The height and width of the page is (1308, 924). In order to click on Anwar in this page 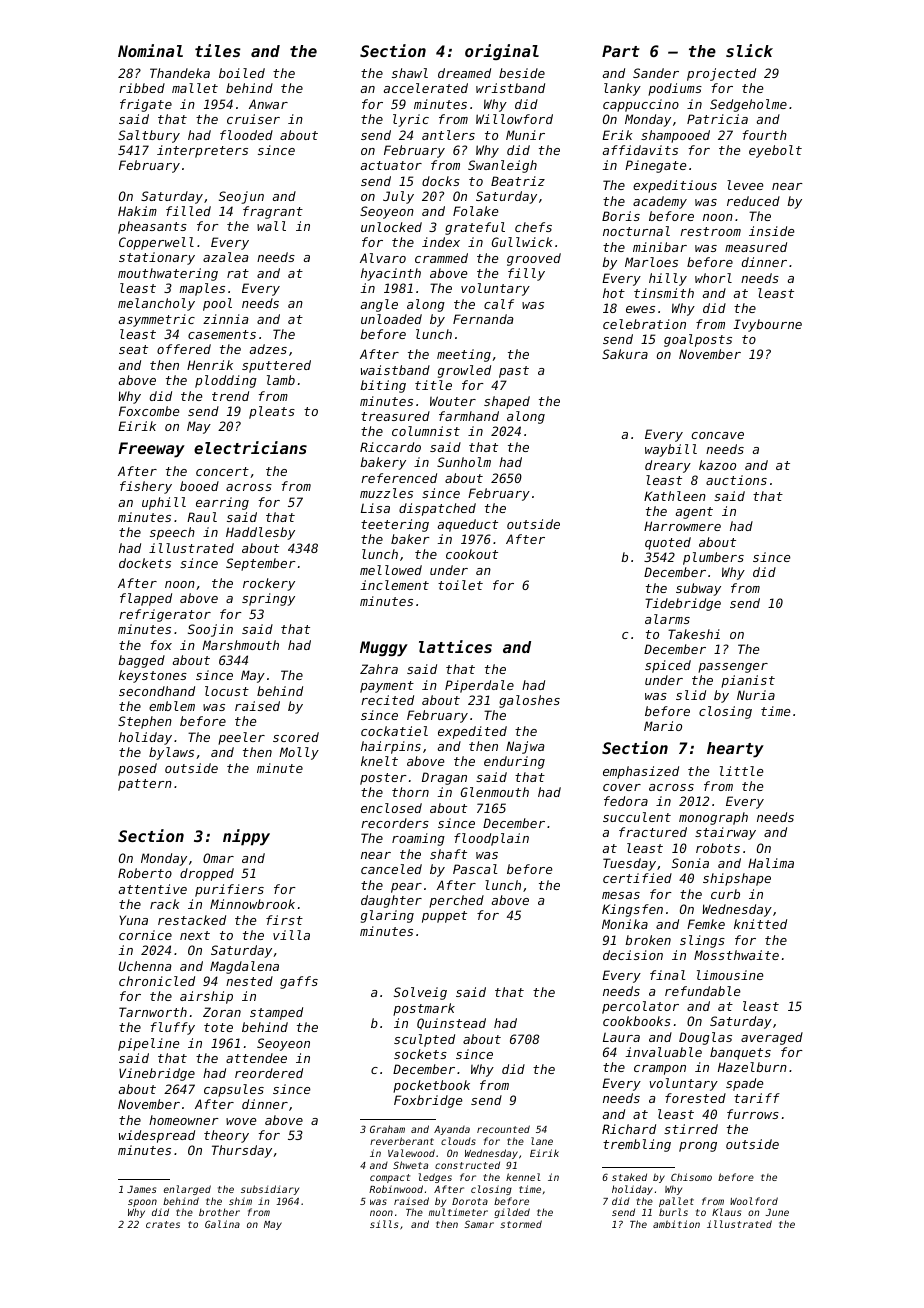, I will do `click(268, 104)`.
